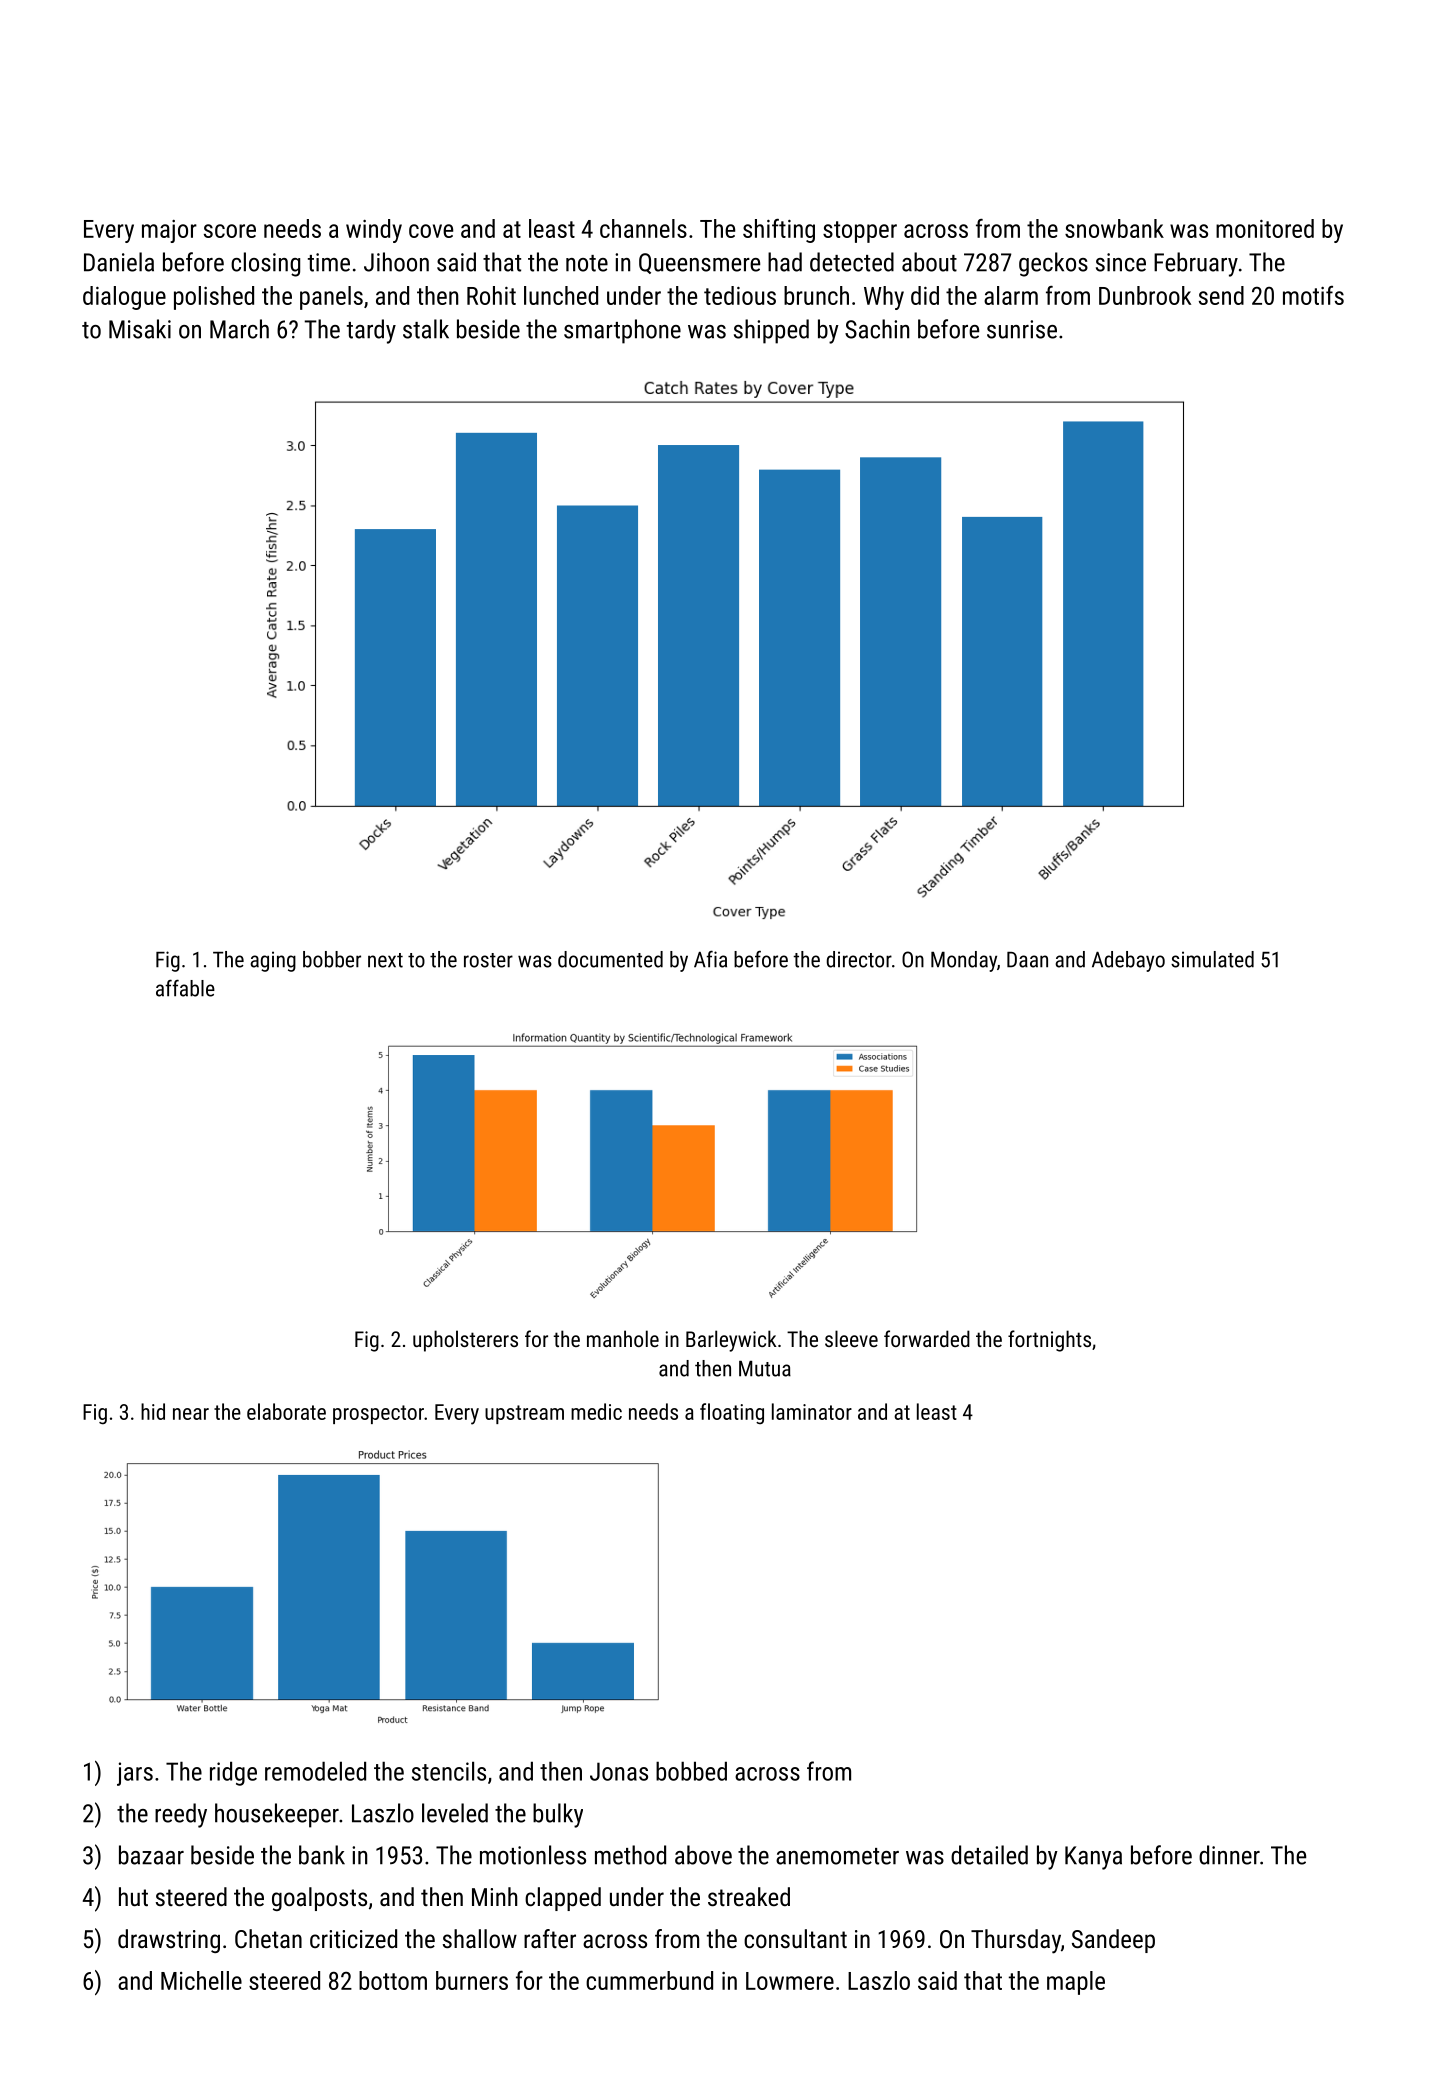 The width and height of the document is (1450, 2100). I want to click on smartphone, so click(622, 331).
